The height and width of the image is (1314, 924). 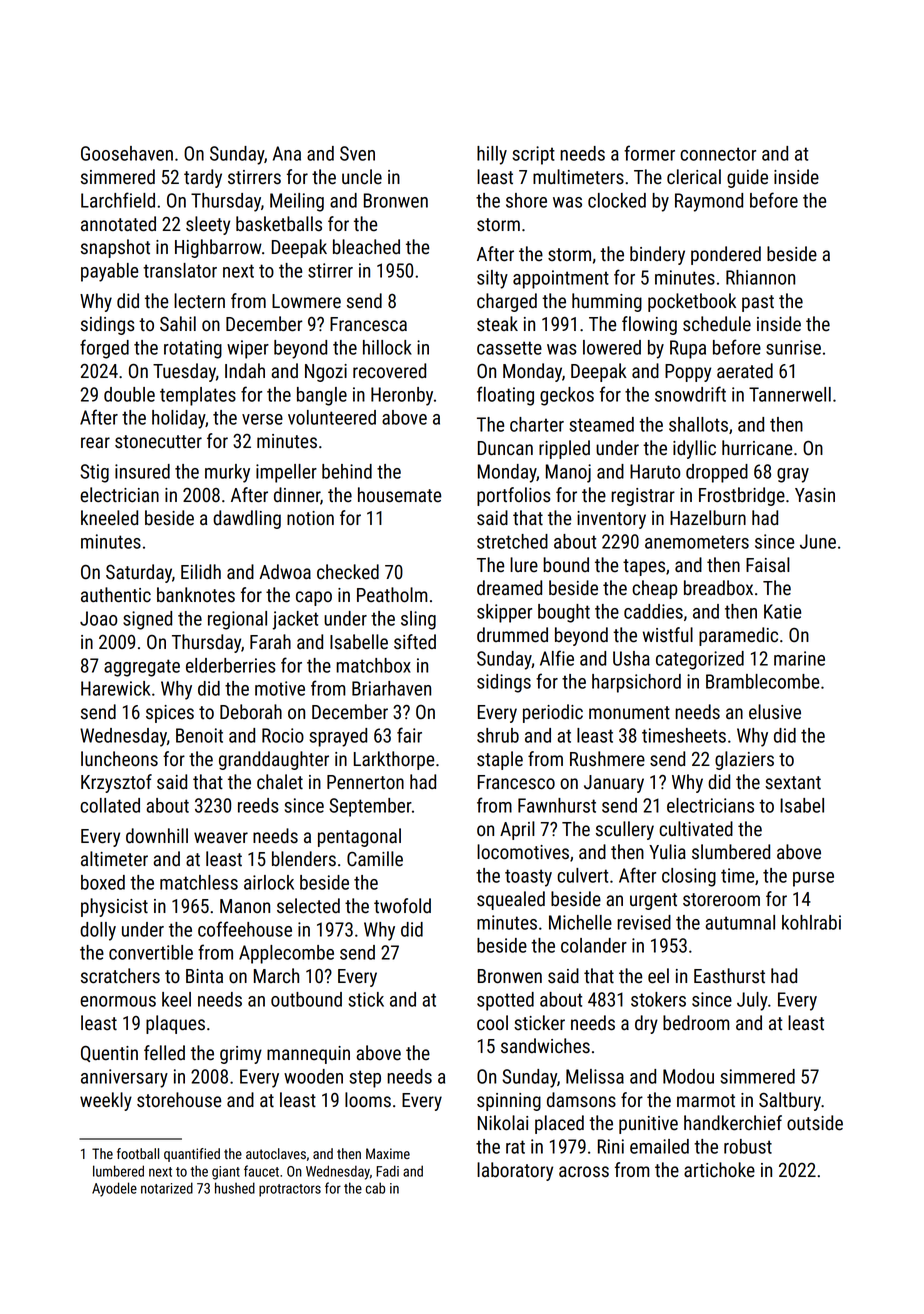 What do you see at coordinates (718, 154) in the image?
I see `connector` at bounding box center [718, 154].
